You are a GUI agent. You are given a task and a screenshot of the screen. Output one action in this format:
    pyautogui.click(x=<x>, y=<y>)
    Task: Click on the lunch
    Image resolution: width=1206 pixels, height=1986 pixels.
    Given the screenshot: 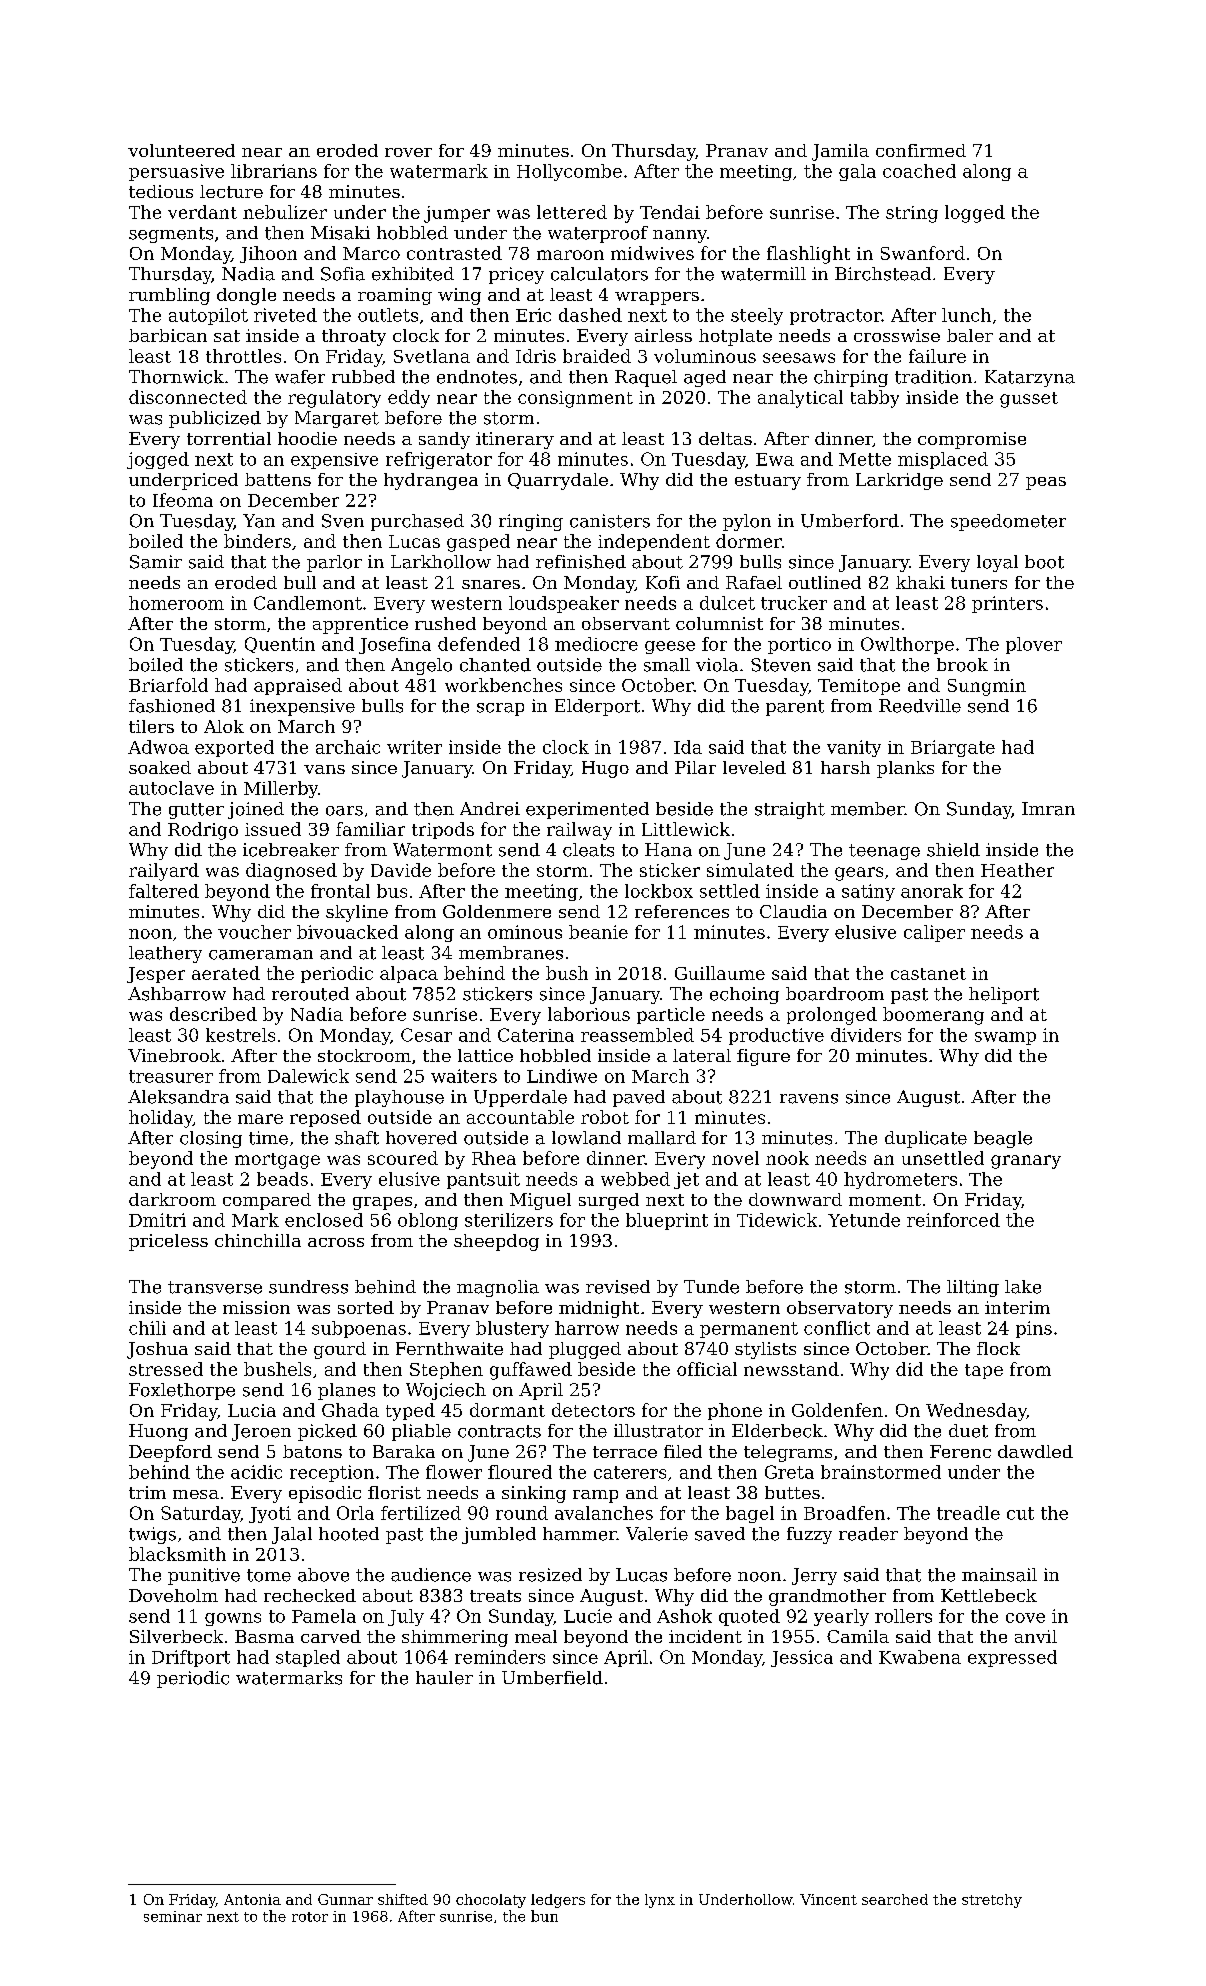 What is the action you would take?
    pyautogui.click(x=966, y=315)
